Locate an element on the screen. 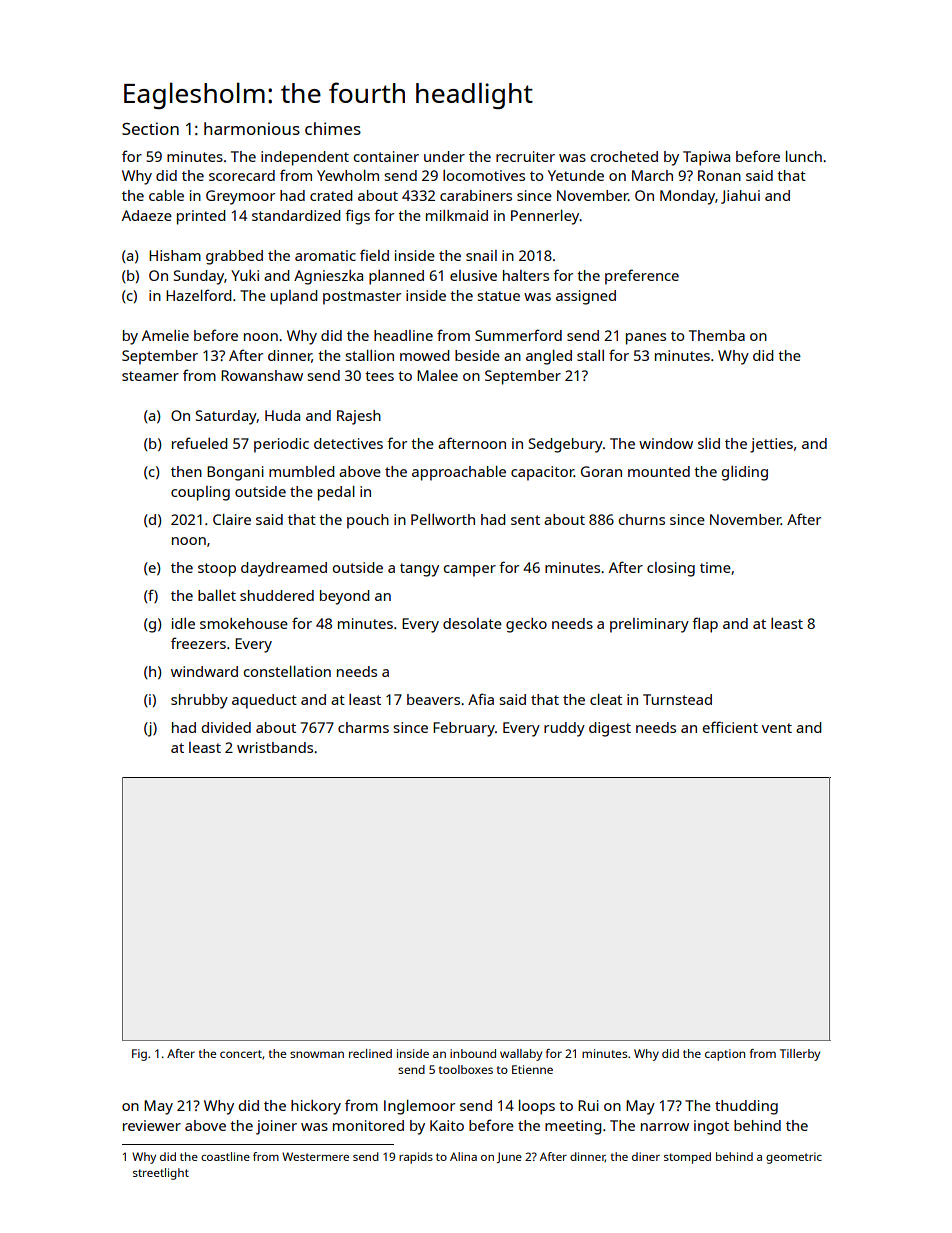 The width and height of the screenshot is (952, 1233). streetlight is located at coordinates (161, 1174).
